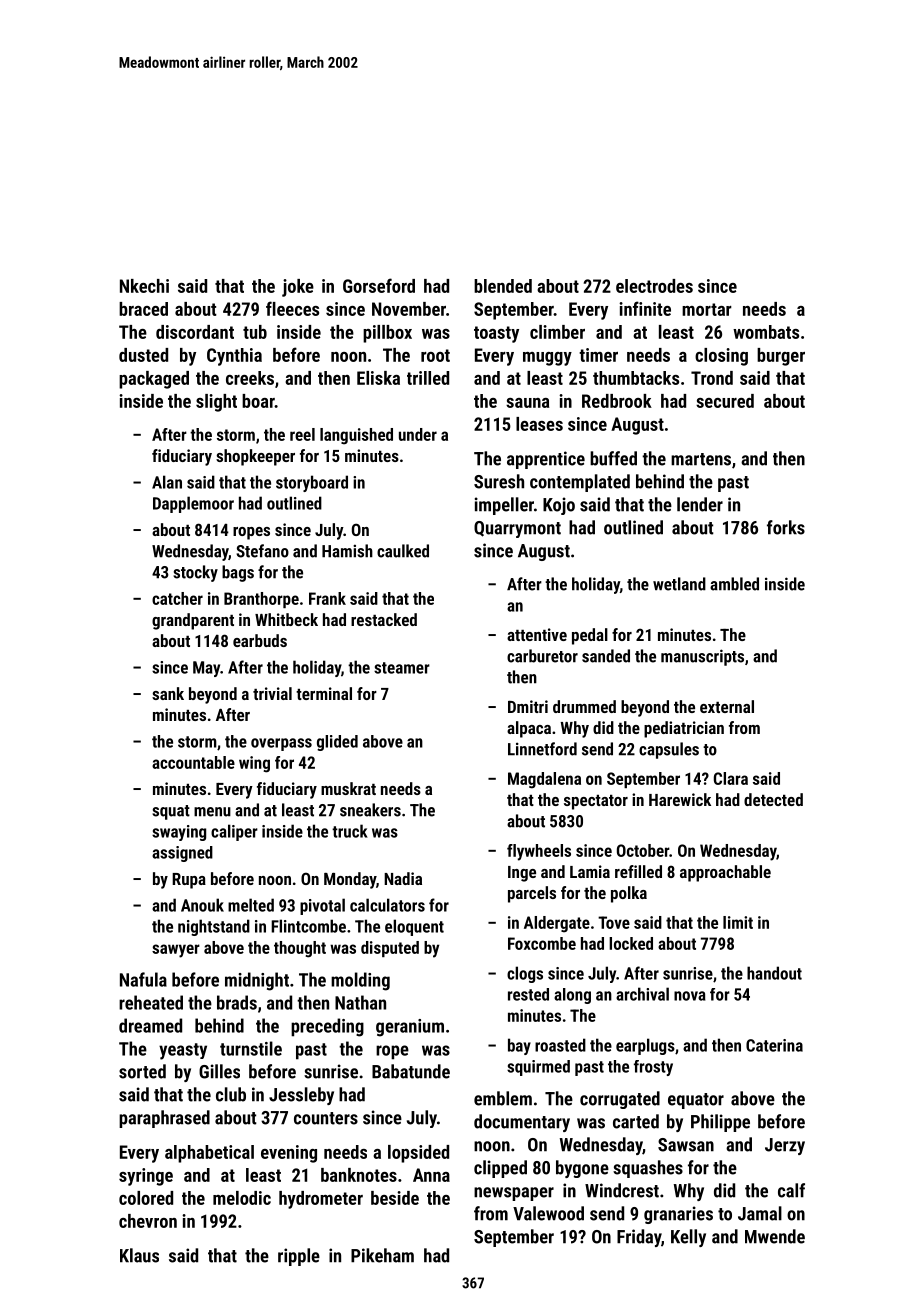 This page has width=924, height=1314. Describe the element at coordinates (403, 551) in the page. I see `caulked` at that location.
